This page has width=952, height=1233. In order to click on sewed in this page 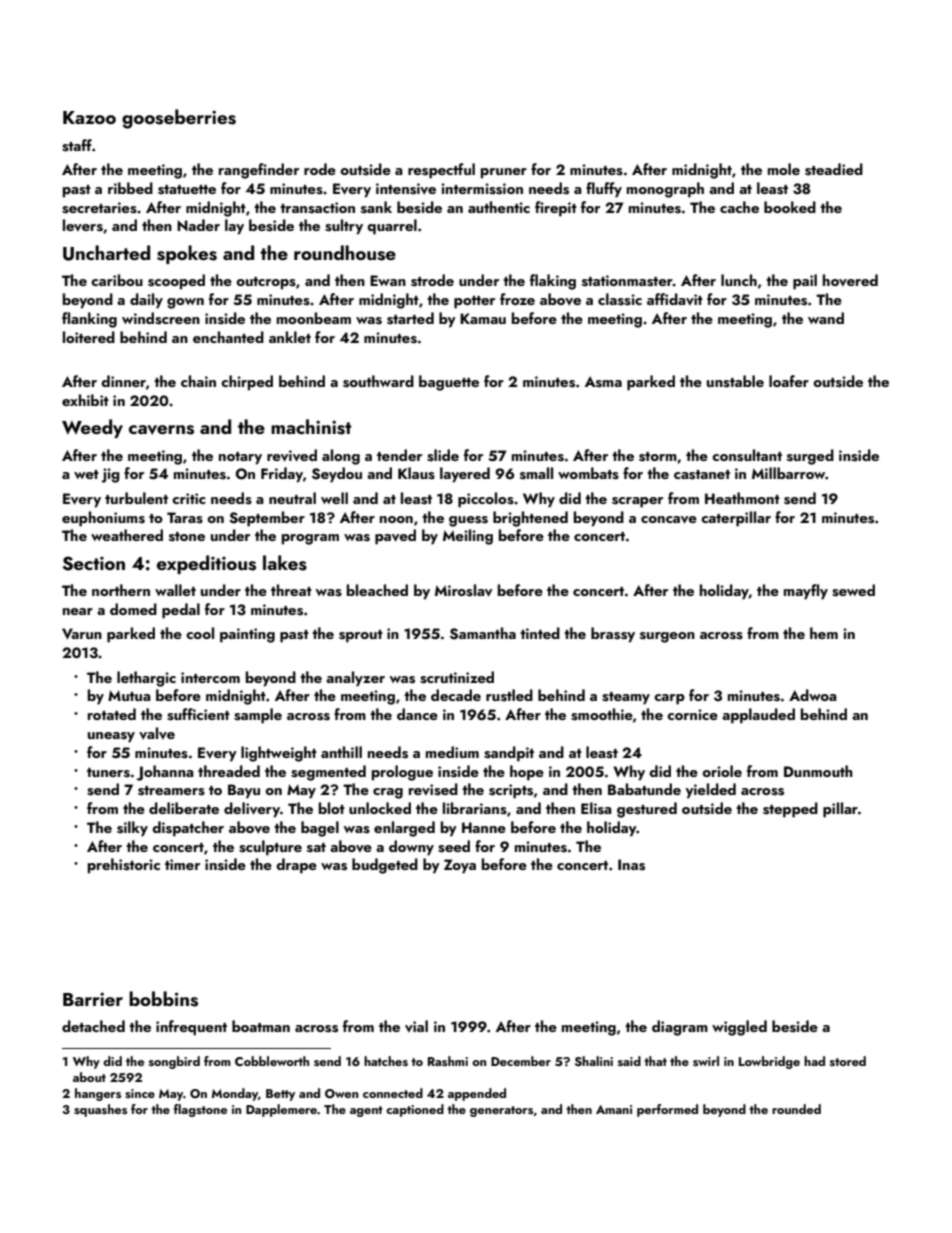, I will do `click(853, 590)`.
